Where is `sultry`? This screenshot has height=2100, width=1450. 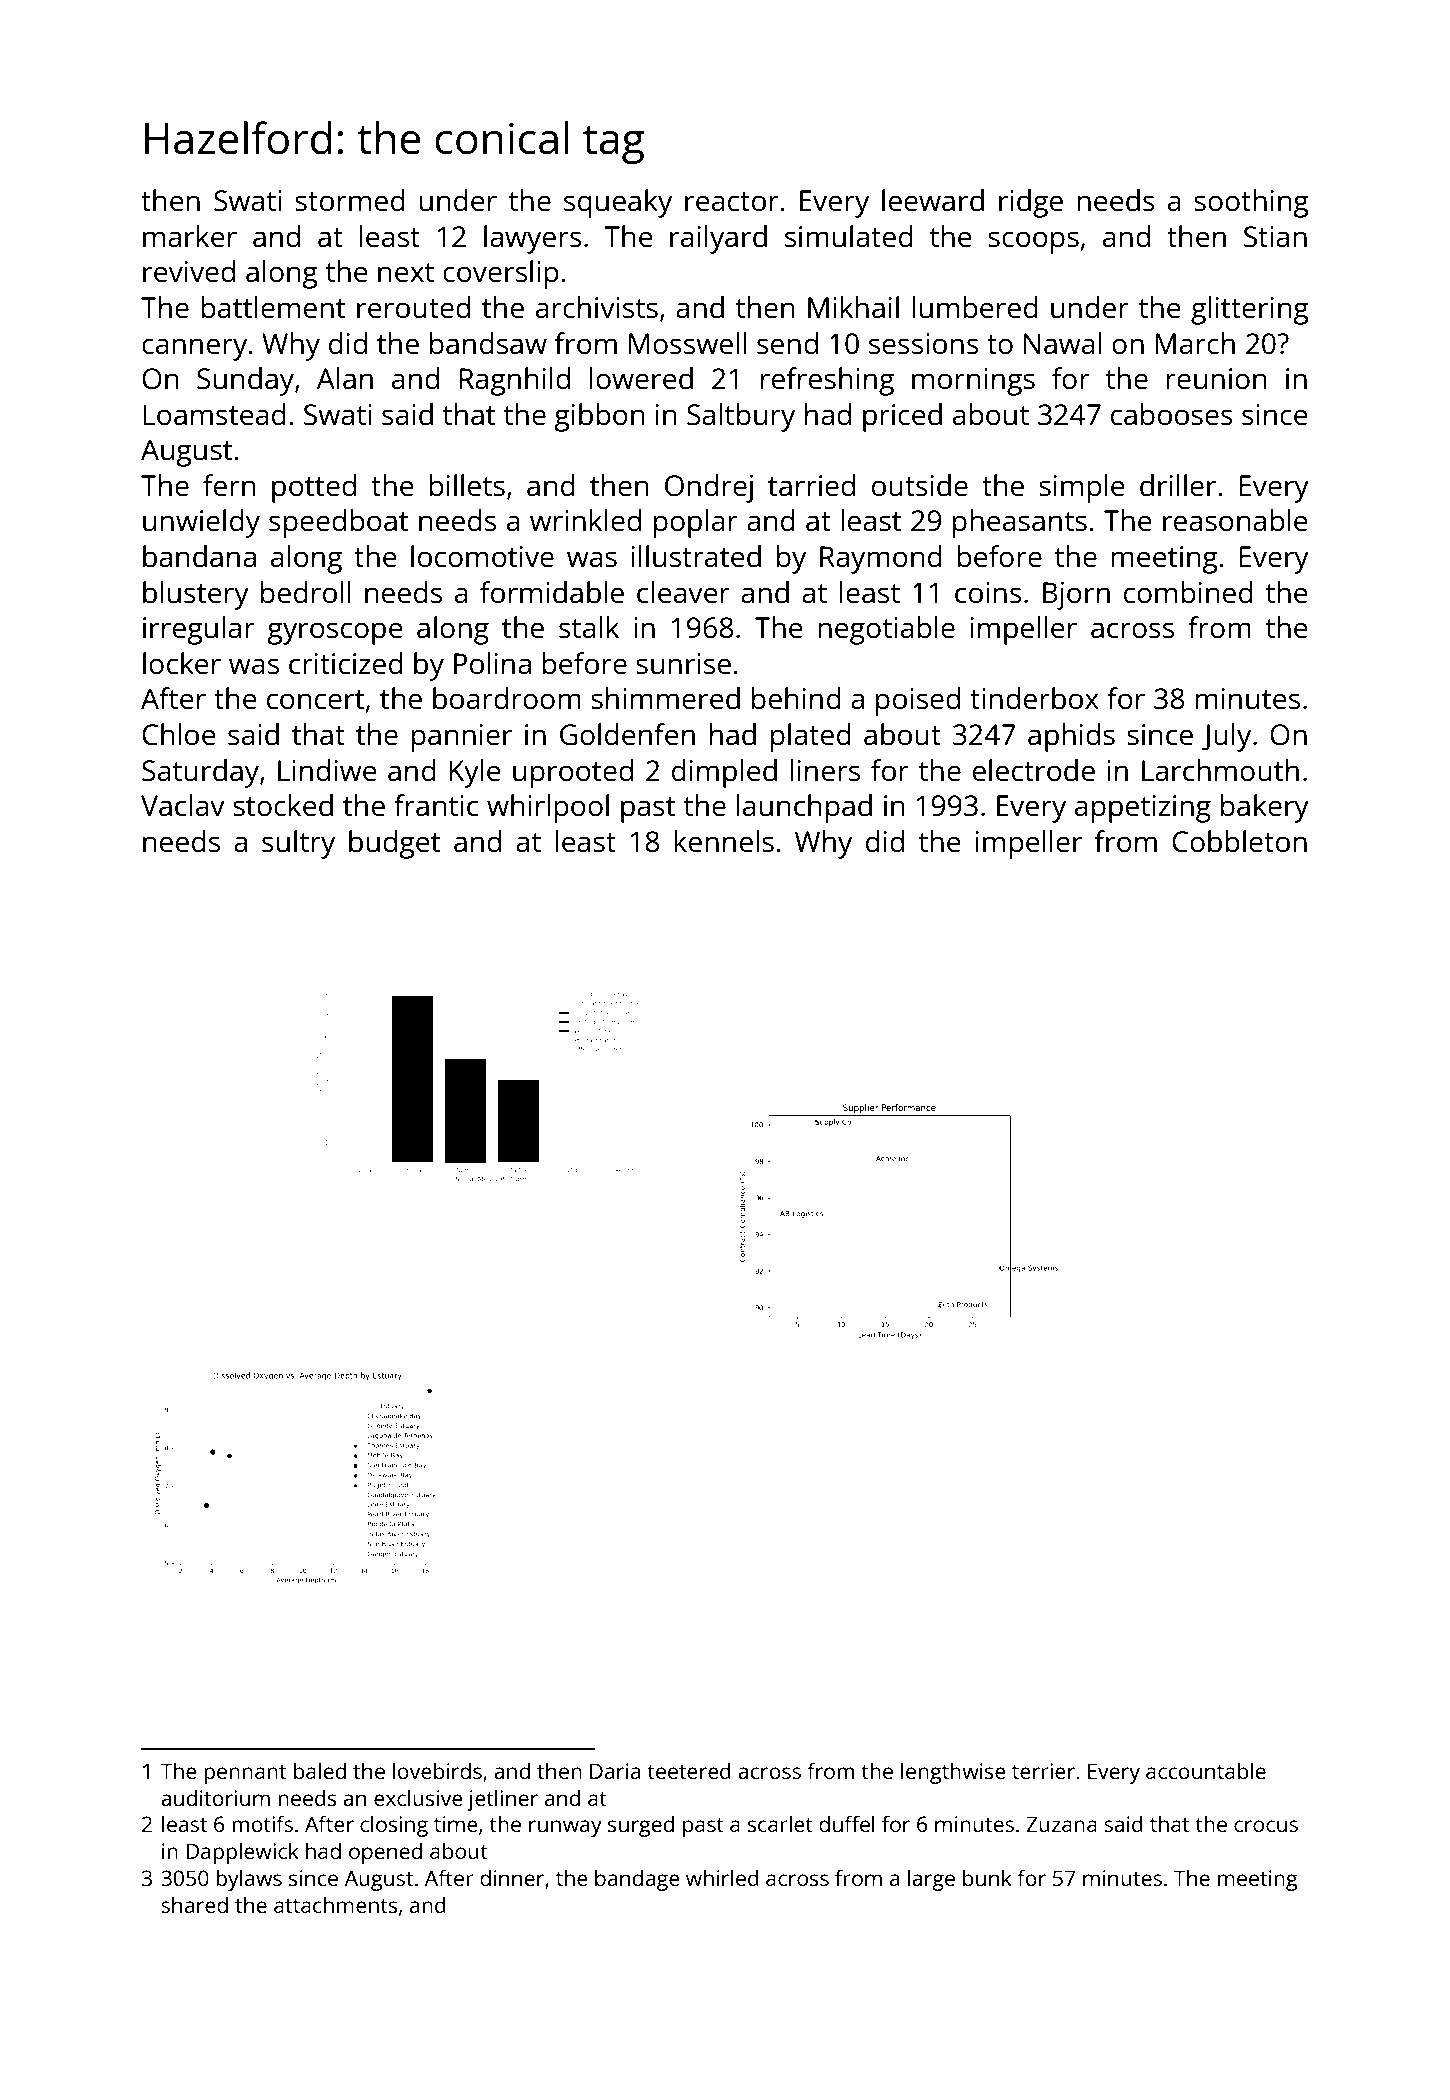 sultry is located at coordinates (298, 844).
